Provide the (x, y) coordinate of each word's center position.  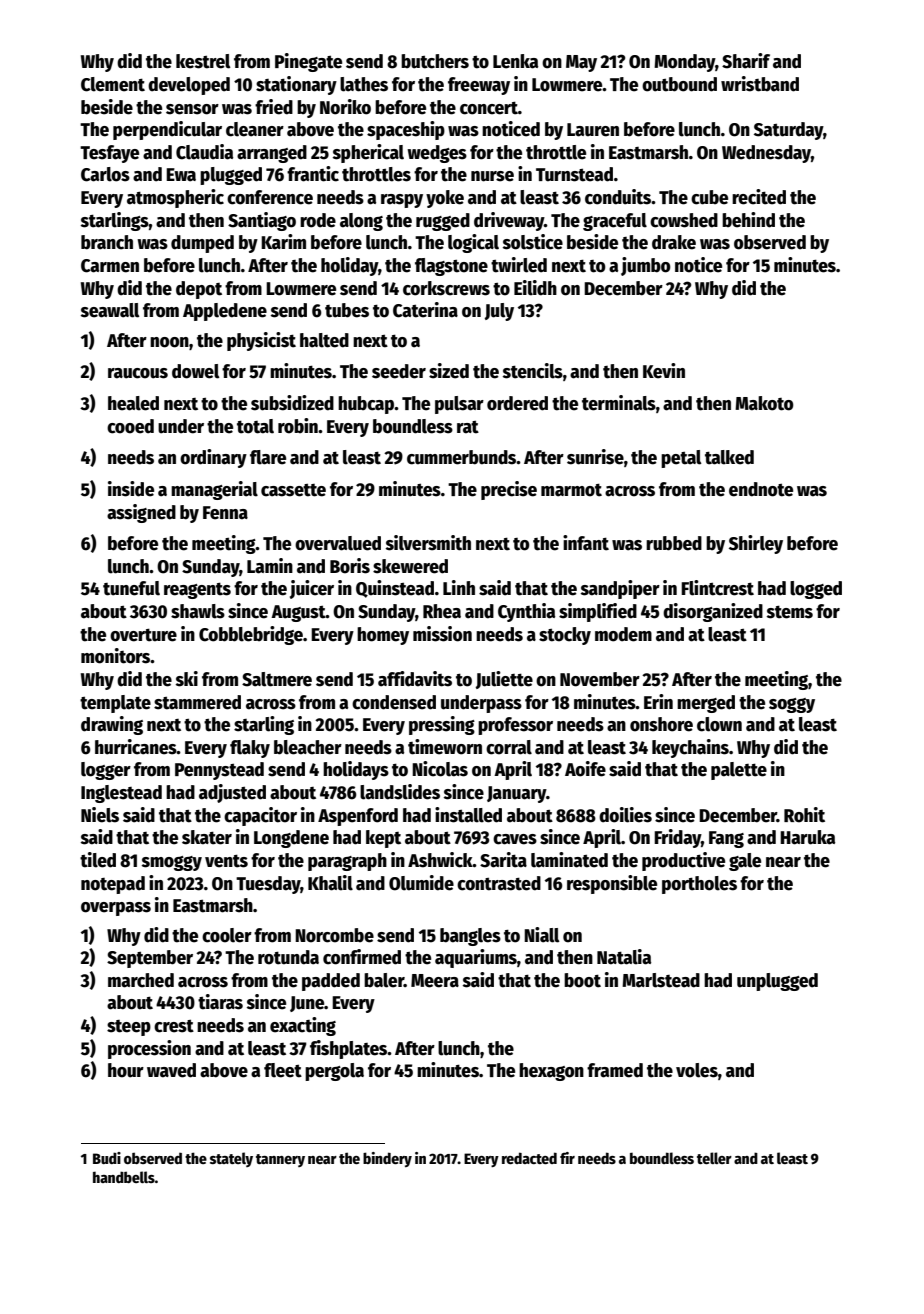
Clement (113, 84)
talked (729, 457)
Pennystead (219, 771)
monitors (116, 656)
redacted (529, 1158)
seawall (110, 310)
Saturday (788, 131)
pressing (442, 725)
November (600, 679)
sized (449, 371)
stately (231, 1159)
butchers (435, 61)
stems (790, 612)
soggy (792, 705)
